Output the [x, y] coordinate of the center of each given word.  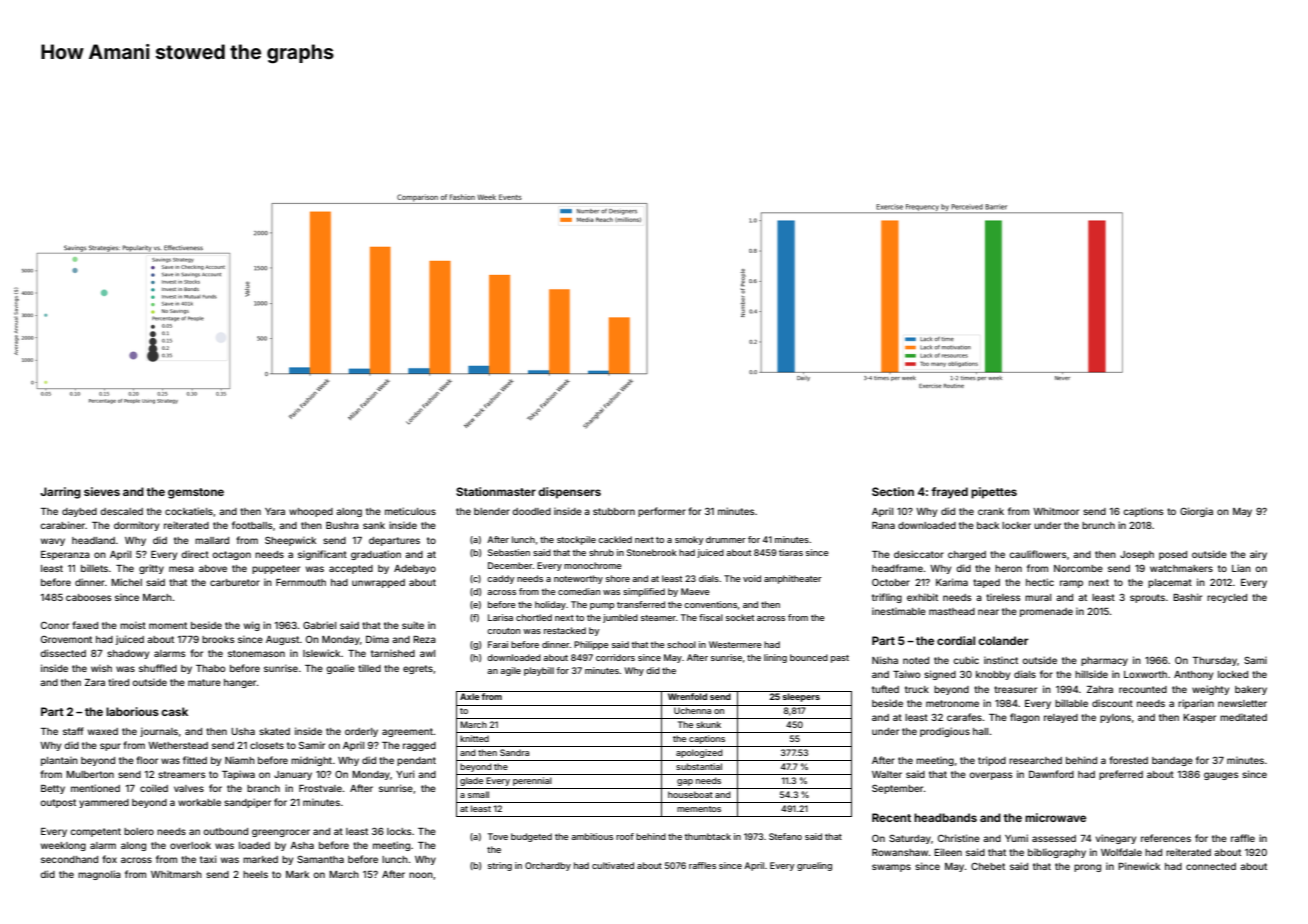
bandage [1172, 761]
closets [267, 745]
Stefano [785, 836]
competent [95, 832]
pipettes [994, 493]
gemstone [196, 493]
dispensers [569, 493]
